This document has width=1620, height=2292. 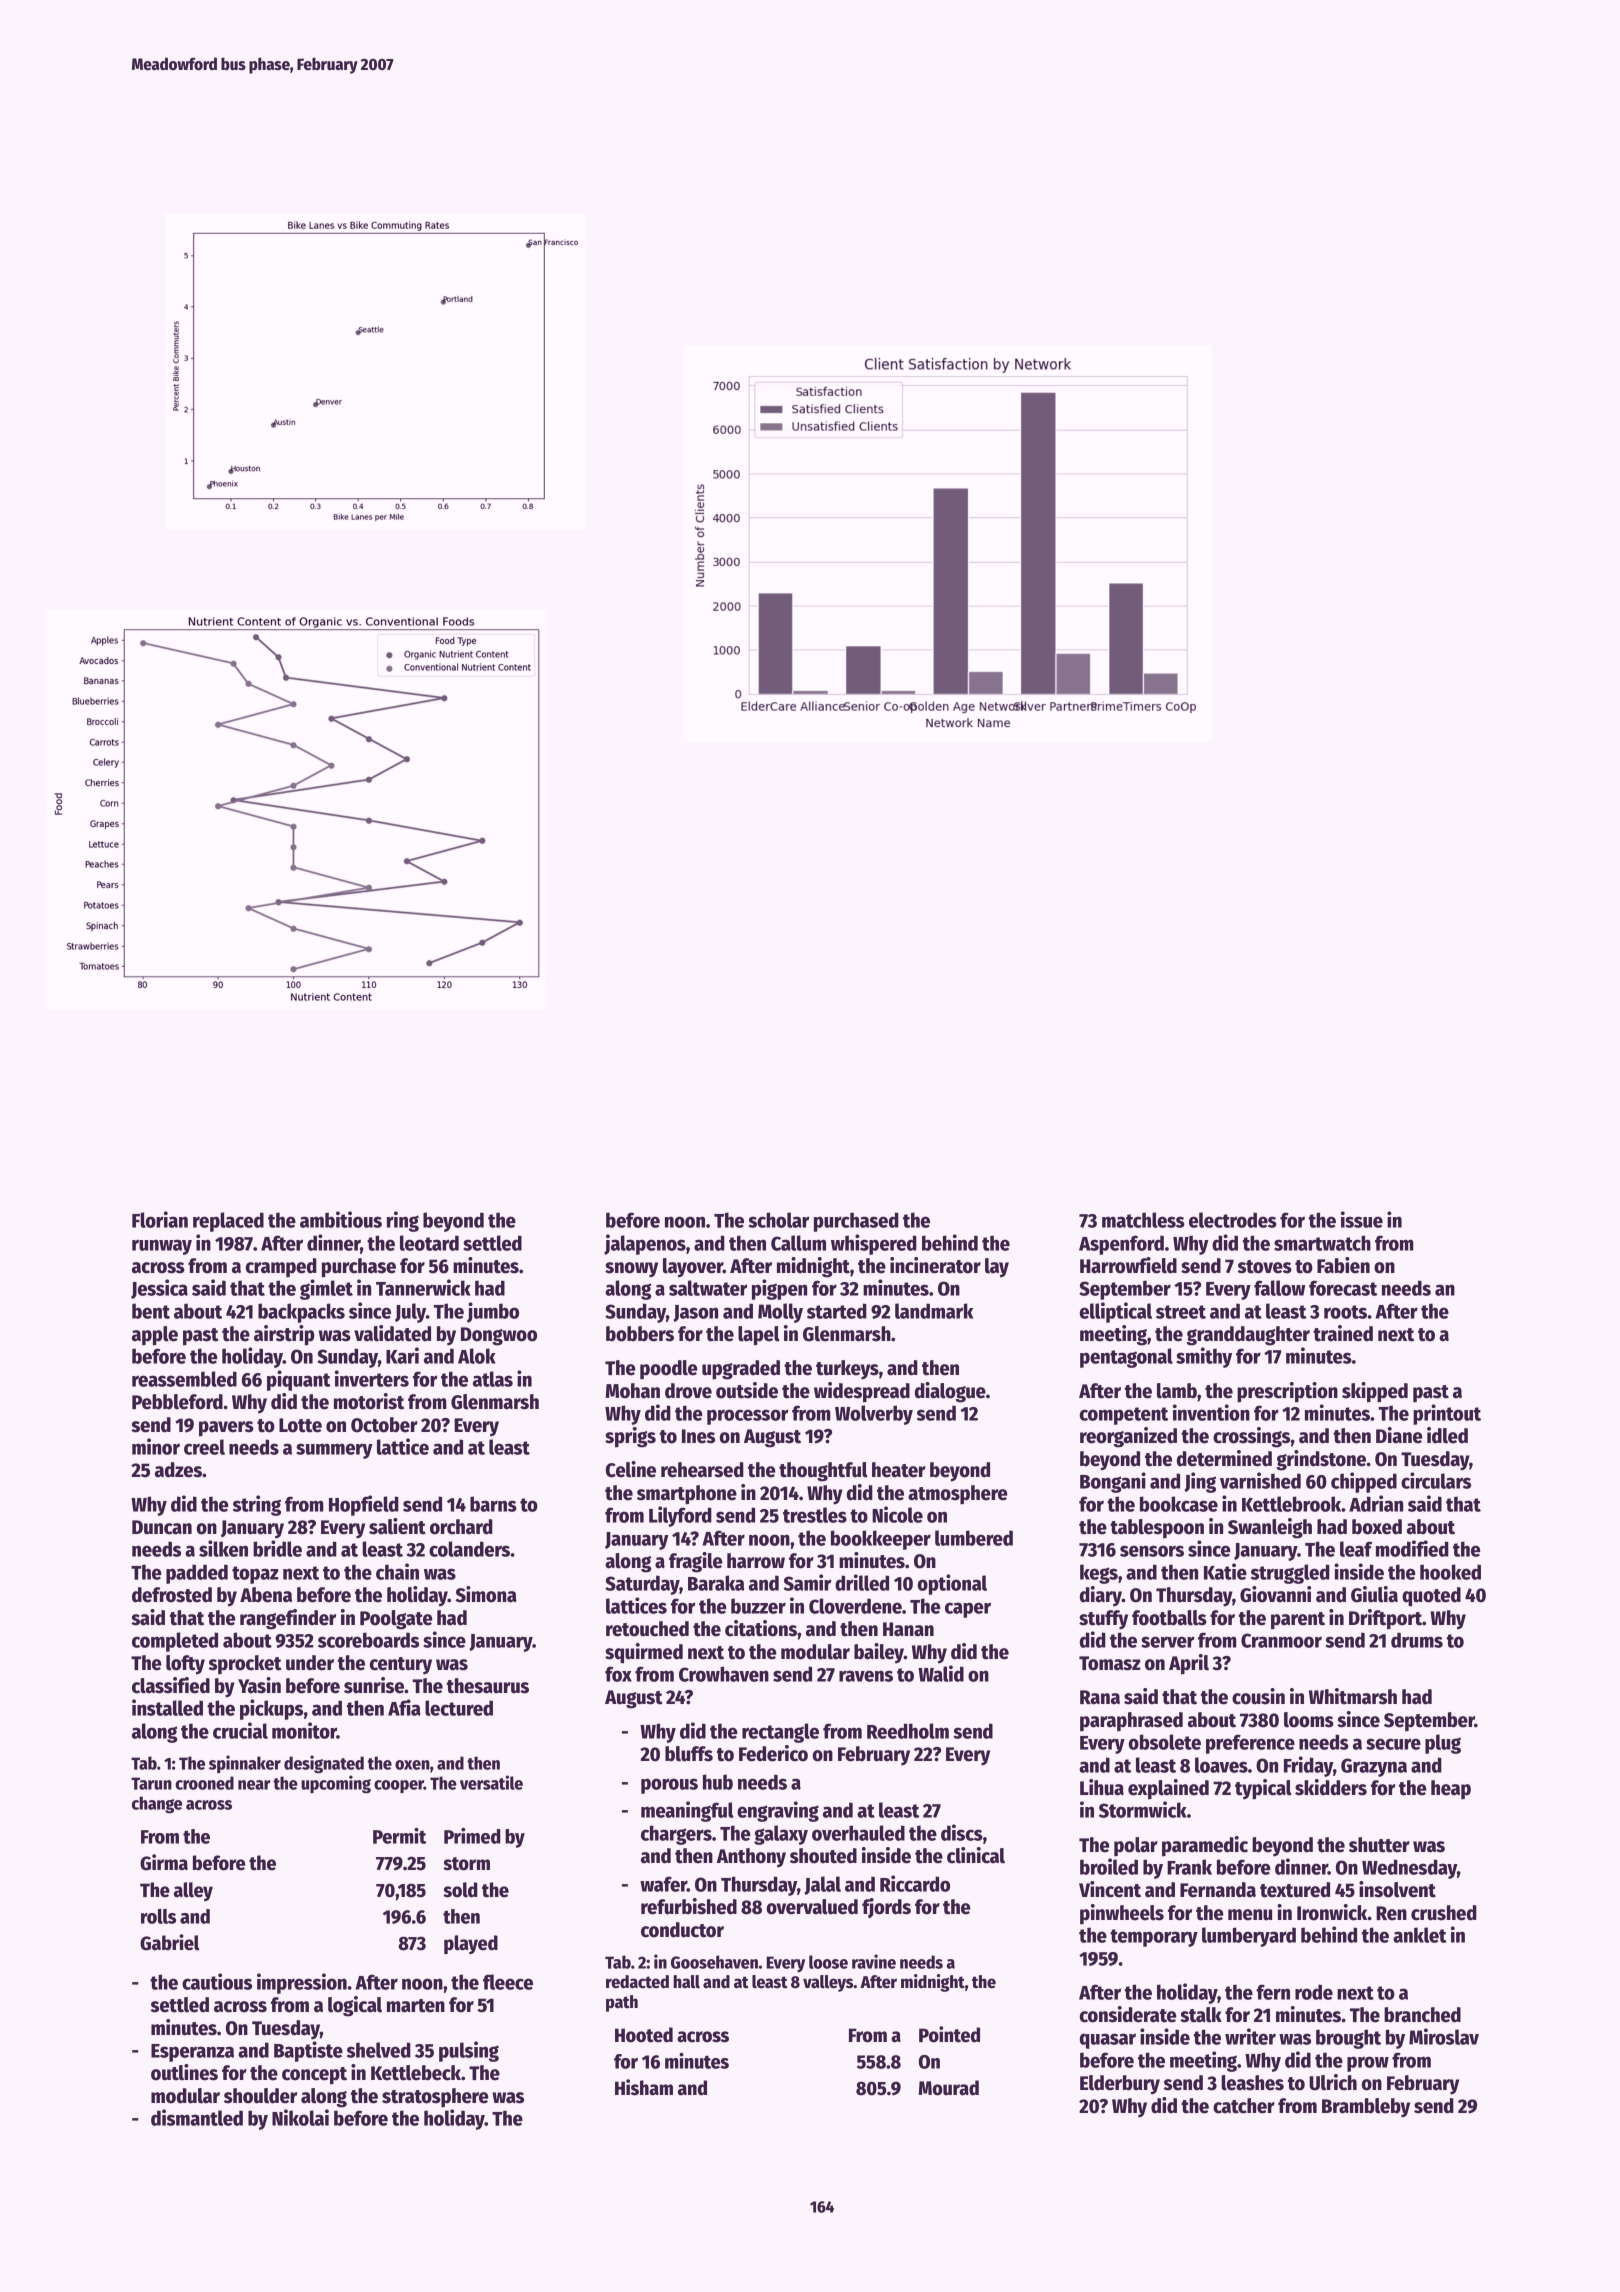 I want to click on circulars, so click(x=1436, y=1480).
